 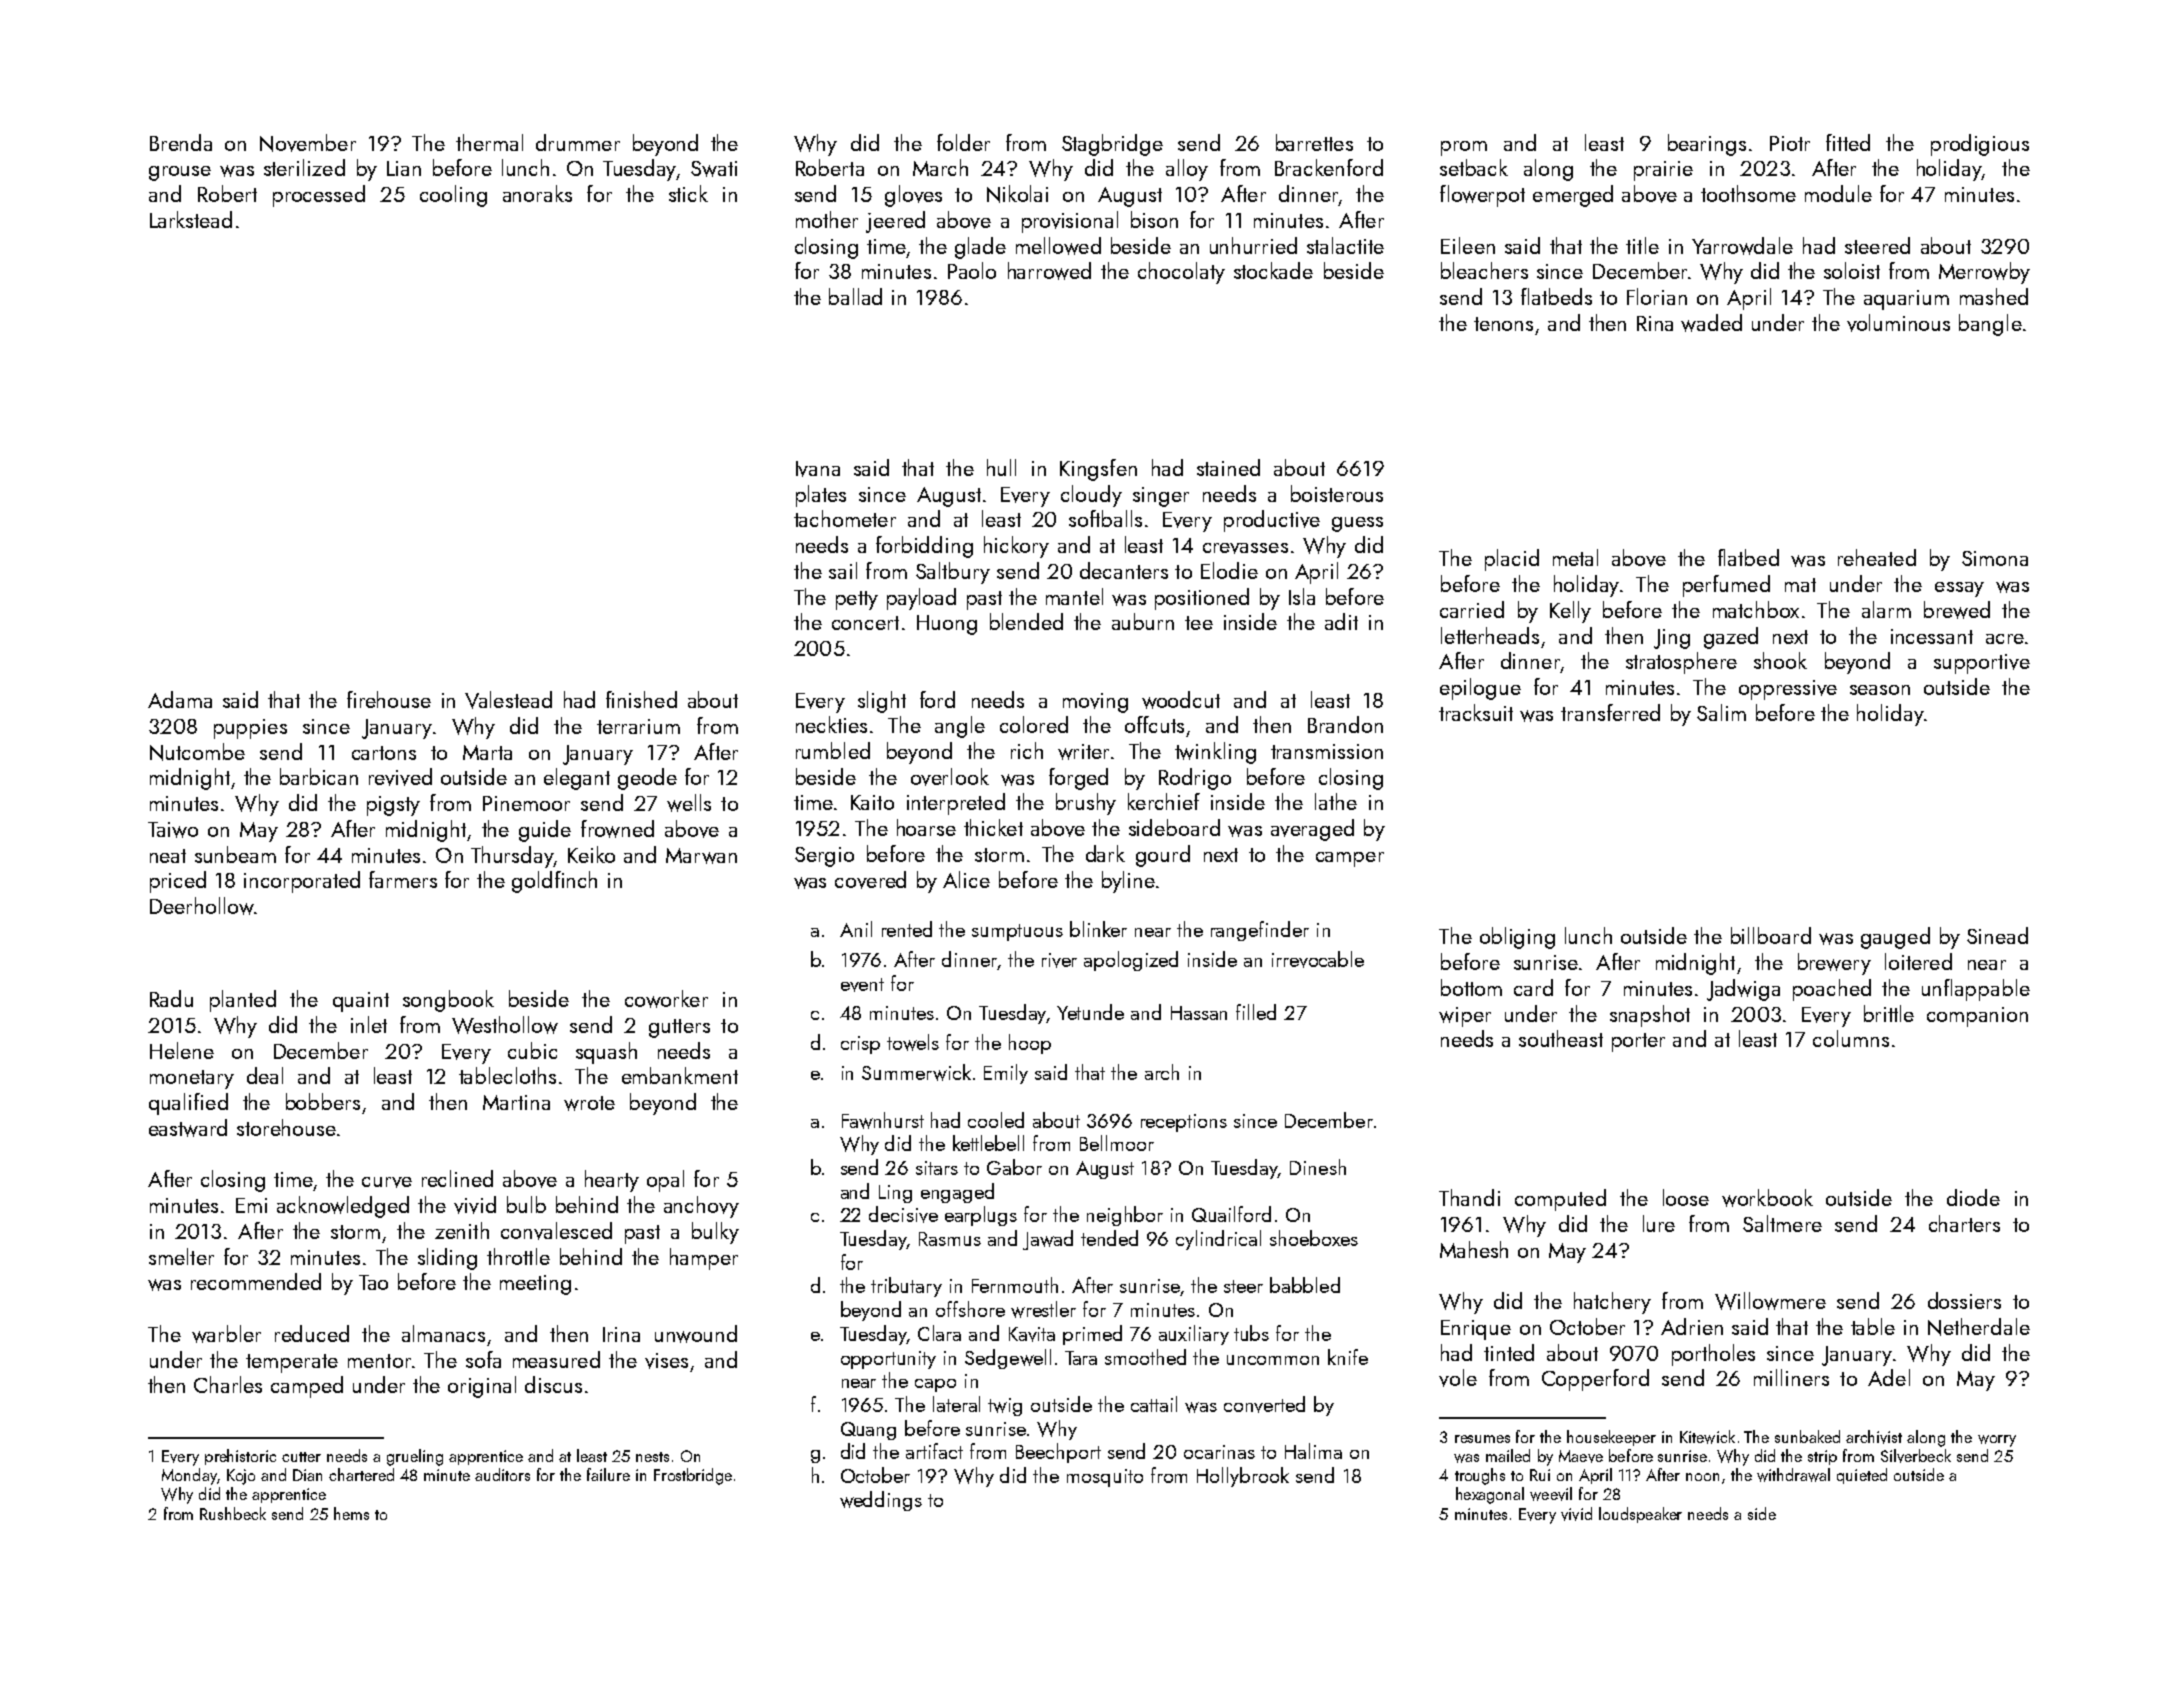 I want to click on portholes, so click(x=1713, y=1355).
